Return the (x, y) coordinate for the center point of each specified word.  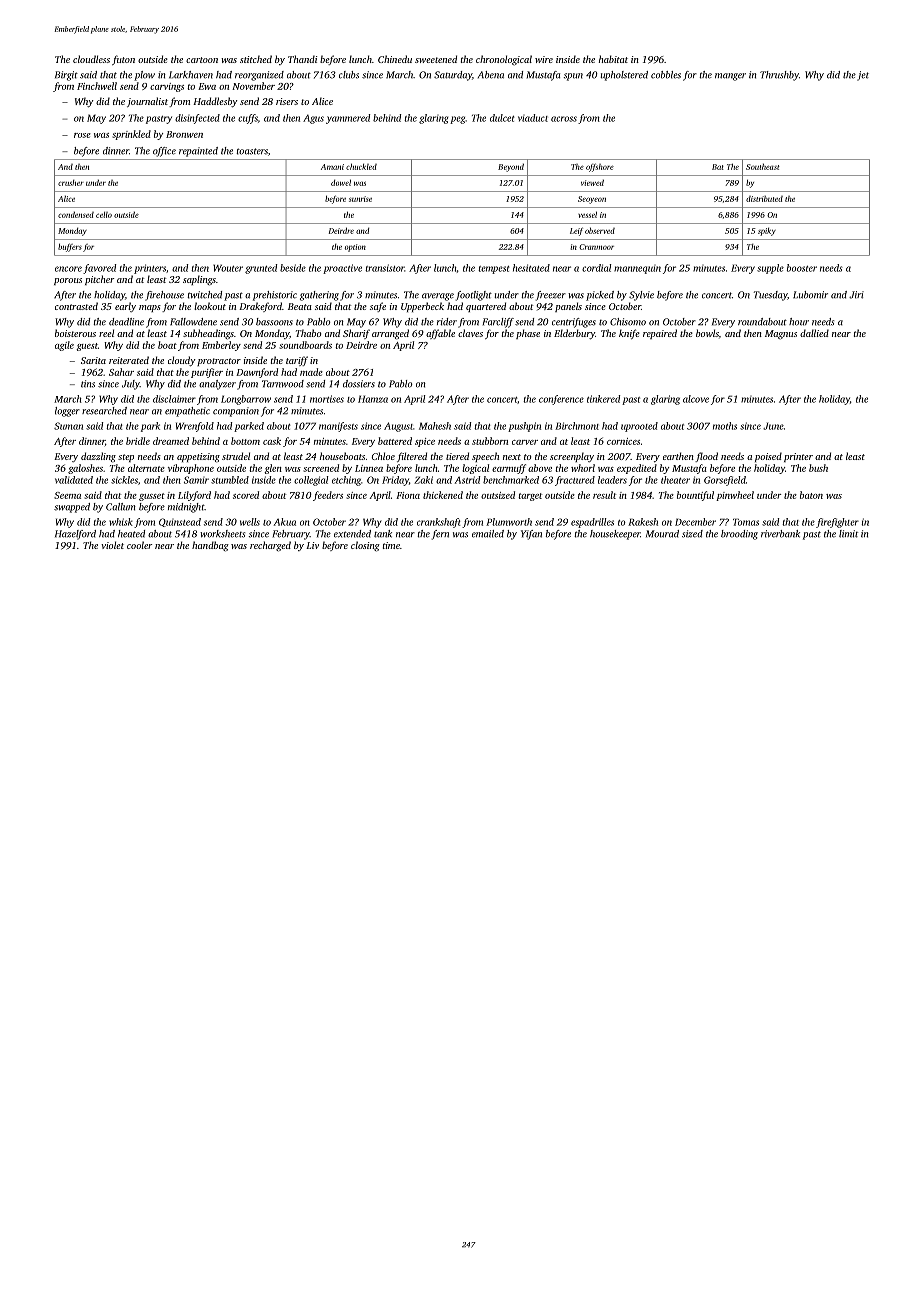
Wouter (228, 268)
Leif (576, 231)
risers (287, 101)
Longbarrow (246, 400)
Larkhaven (191, 75)
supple (770, 269)
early (125, 307)
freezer (551, 296)
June (773, 426)
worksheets (222, 534)
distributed (764, 199)
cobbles (666, 75)
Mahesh (435, 426)
